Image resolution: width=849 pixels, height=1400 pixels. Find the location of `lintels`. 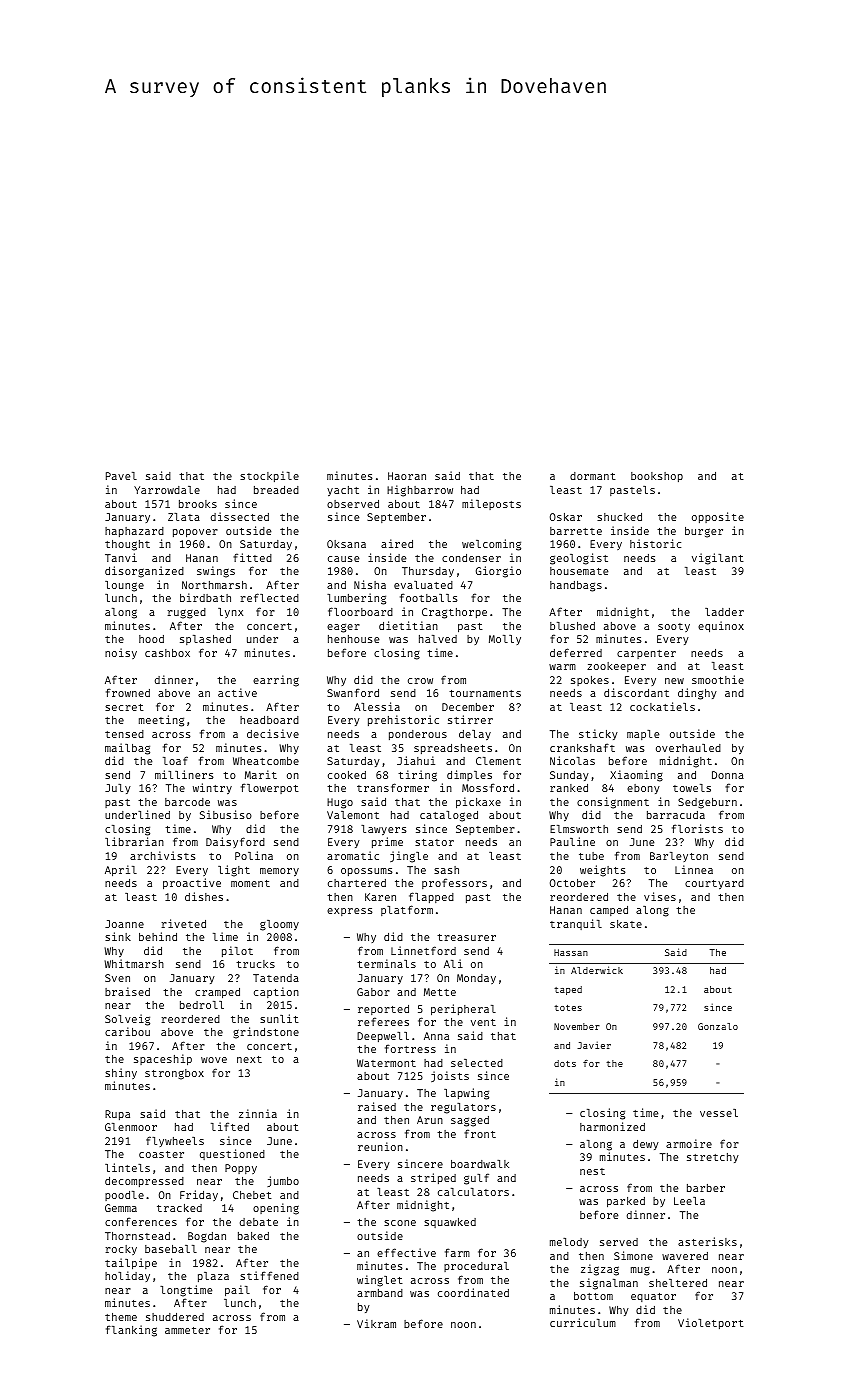

lintels is located at coordinates (127, 1167).
